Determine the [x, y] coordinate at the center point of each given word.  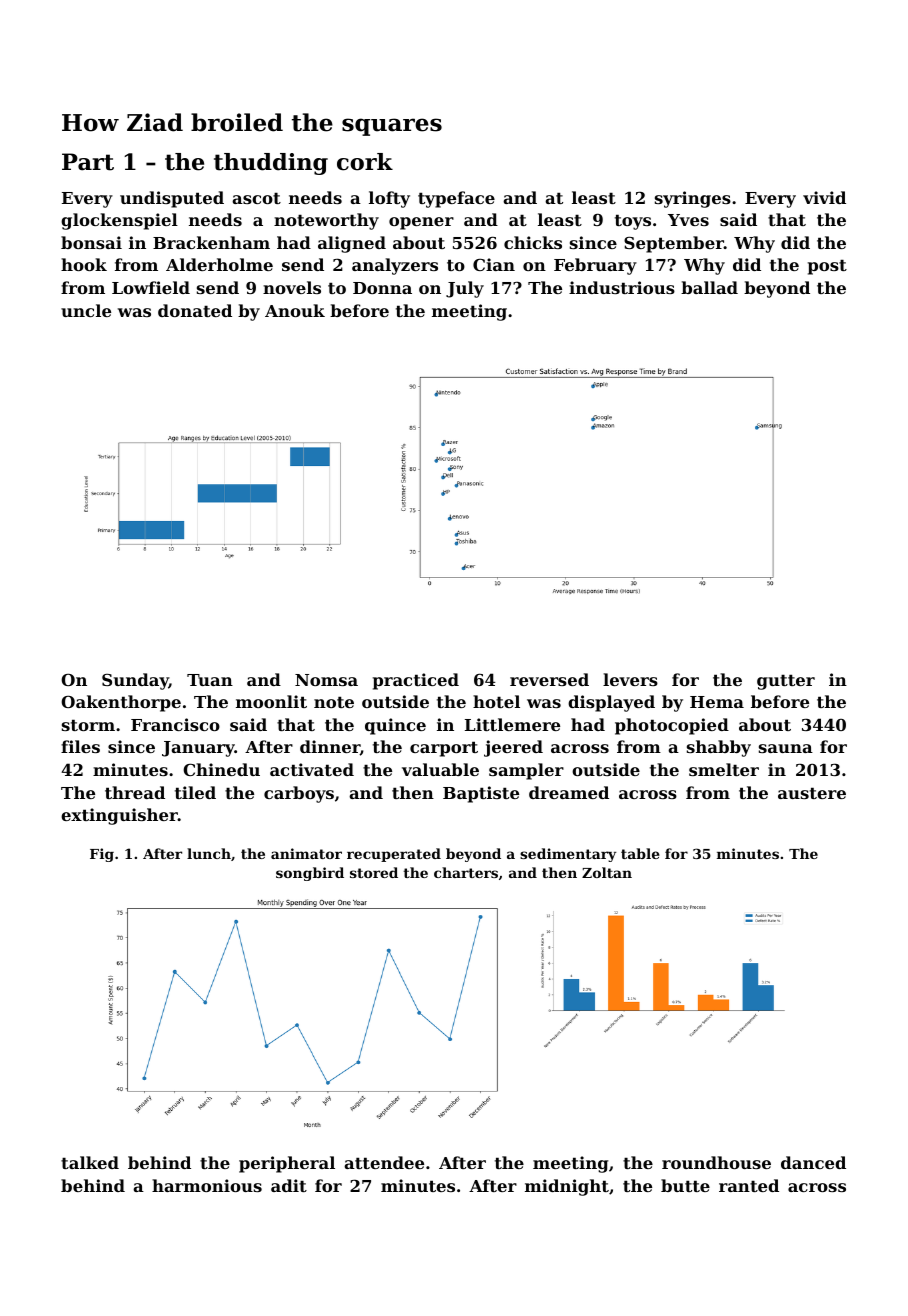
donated [195, 310]
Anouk [295, 310]
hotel [496, 701]
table [640, 853]
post [827, 267]
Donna [382, 288]
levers [630, 679]
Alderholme [219, 264]
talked [90, 1162]
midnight [567, 1187]
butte [685, 1185]
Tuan [210, 680]
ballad [709, 287]
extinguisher [119, 816]
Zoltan [607, 872]
